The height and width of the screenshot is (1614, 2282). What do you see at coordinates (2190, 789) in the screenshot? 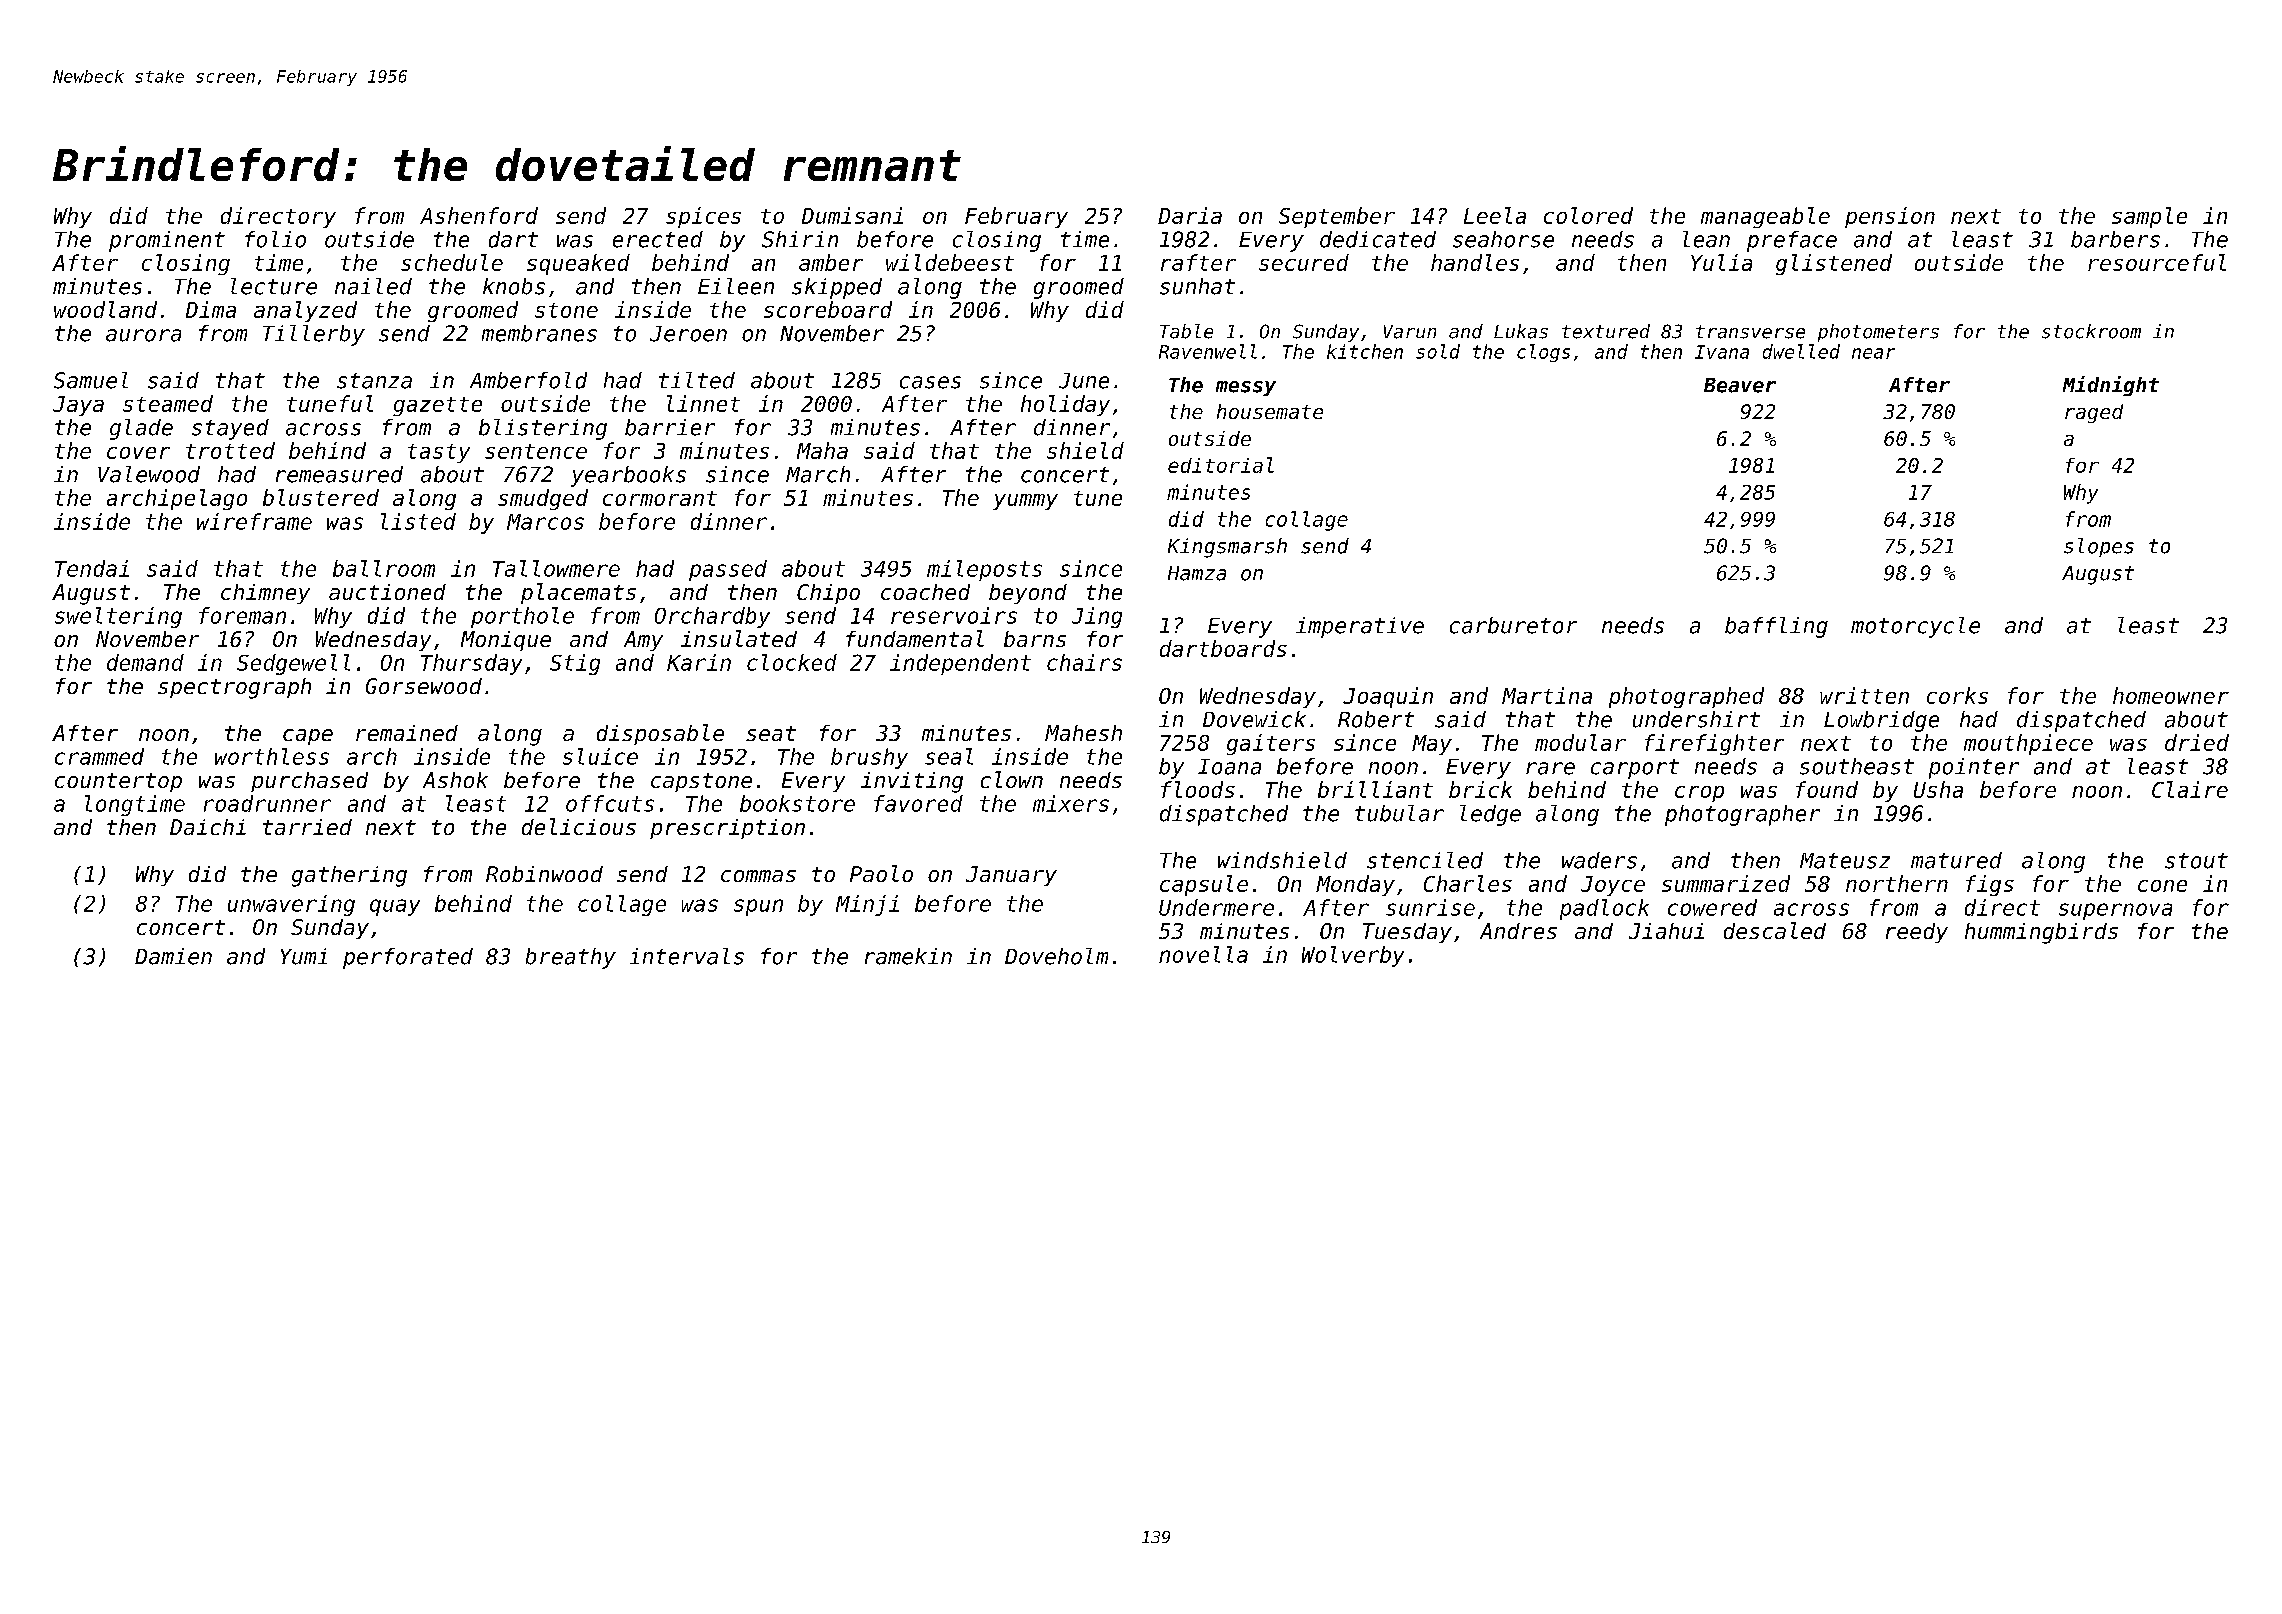
I see `Claire` at bounding box center [2190, 789].
